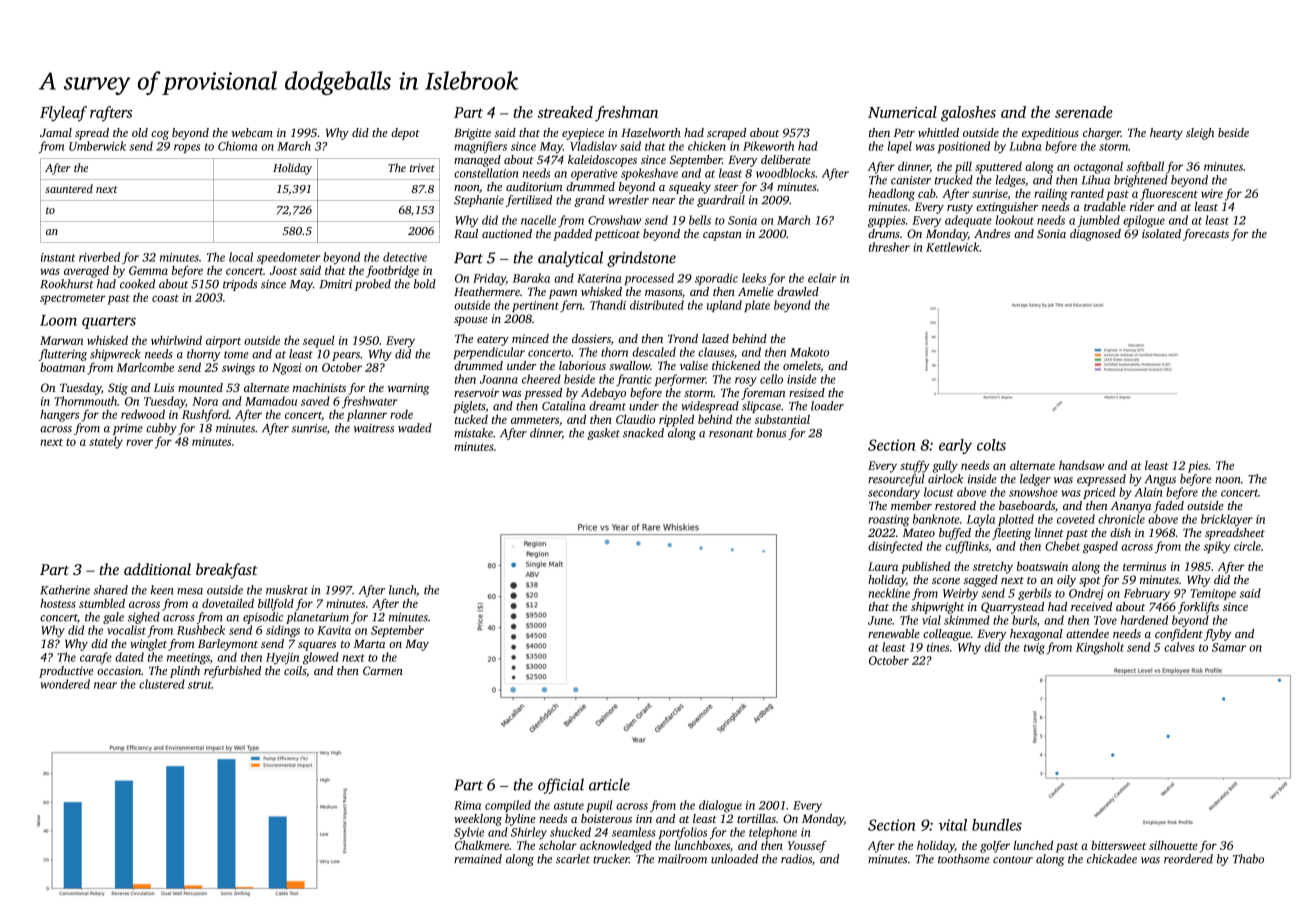 The image size is (1308, 924). Describe the element at coordinates (478, 859) in the screenshot. I see `remained` at that location.
